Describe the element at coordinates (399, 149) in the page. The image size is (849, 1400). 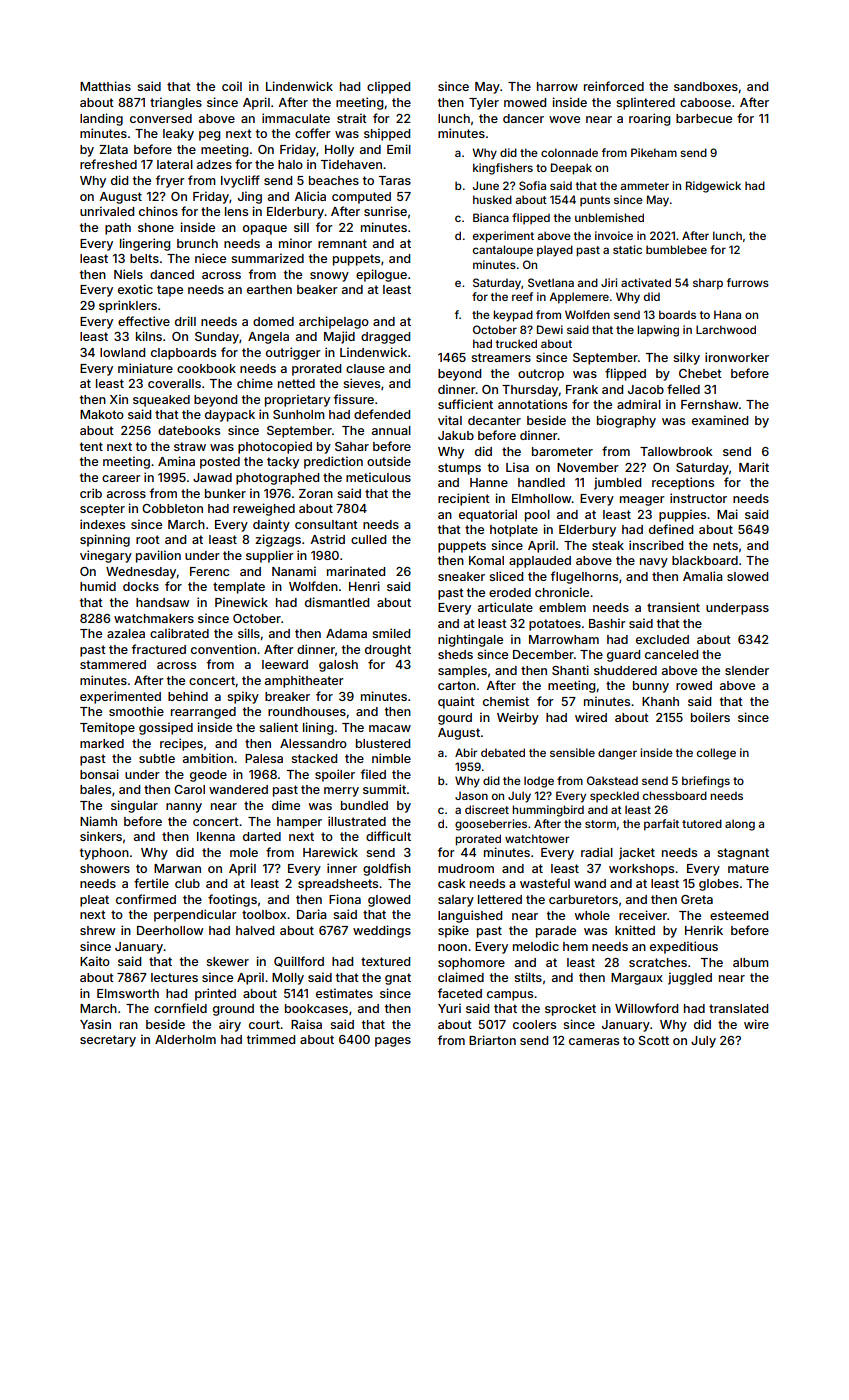
I see `Emil` at that location.
